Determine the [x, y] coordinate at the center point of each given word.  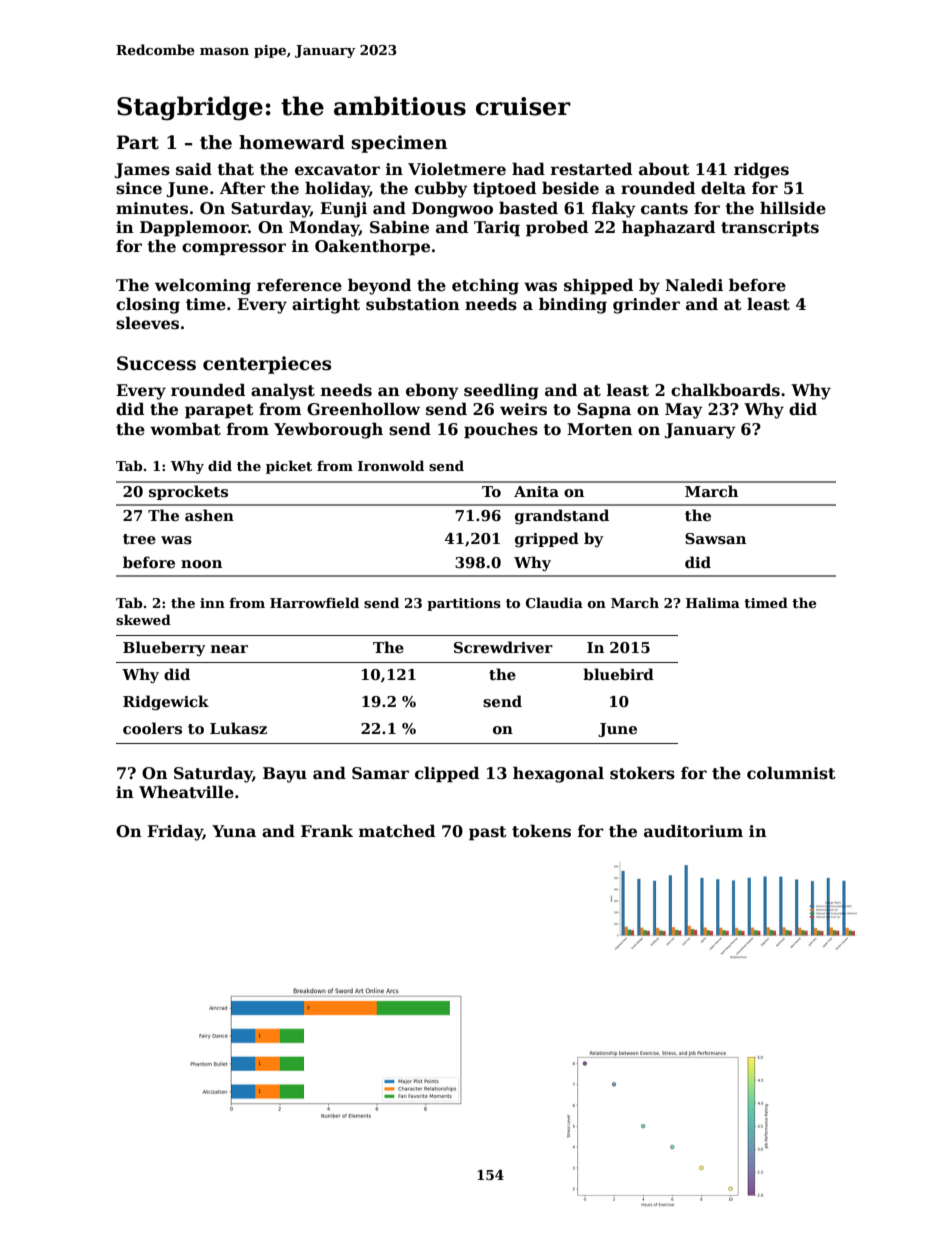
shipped [598, 286]
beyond [379, 286]
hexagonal [558, 774]
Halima [713, 602]
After [242, 188]
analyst [283, 391]
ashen [209, 515]
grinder [646, 305]
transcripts [770, 229]
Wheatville [186, 792]
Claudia [554, 602]
